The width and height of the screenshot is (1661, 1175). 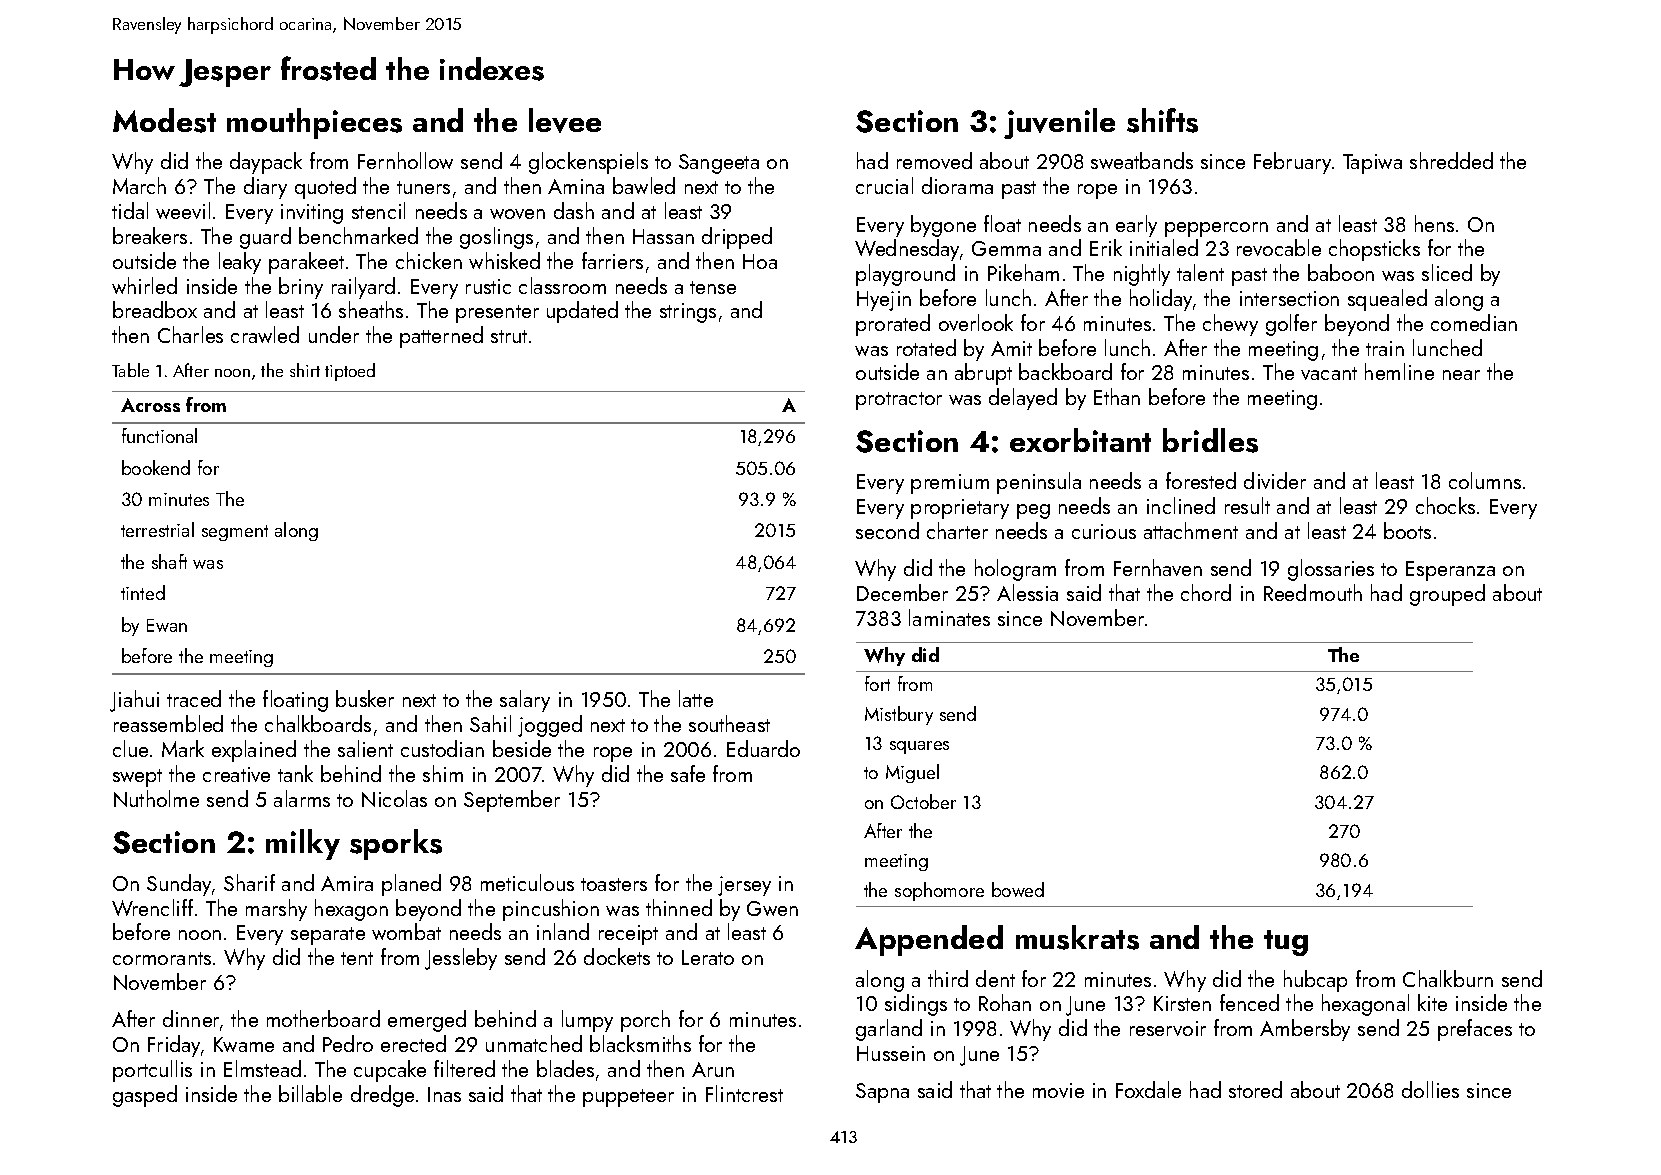 I want to click on chicken, so click(x=429, y=260).
